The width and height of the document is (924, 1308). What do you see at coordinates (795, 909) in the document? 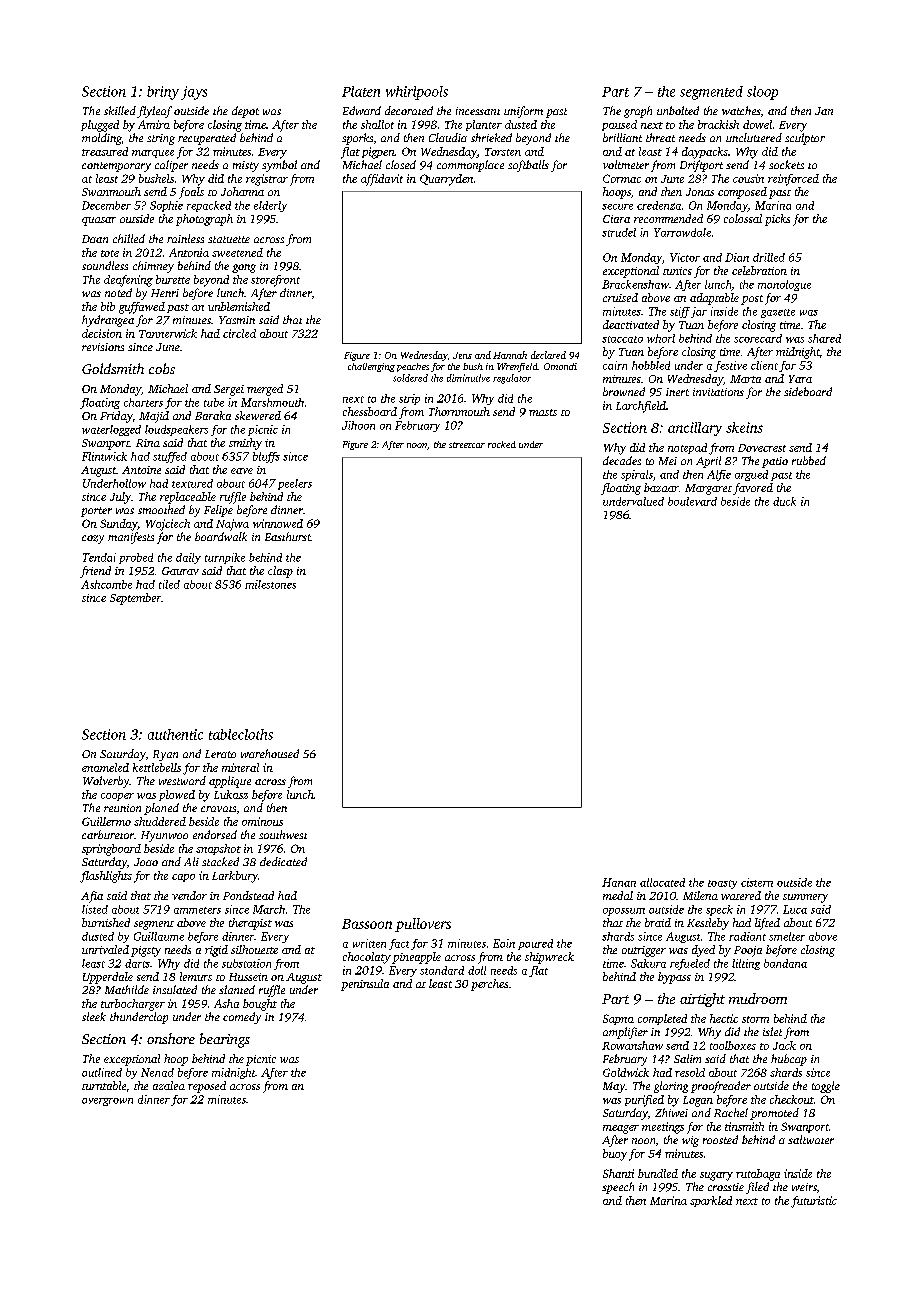
I see `Luca` at bounding box center [795, 909].
